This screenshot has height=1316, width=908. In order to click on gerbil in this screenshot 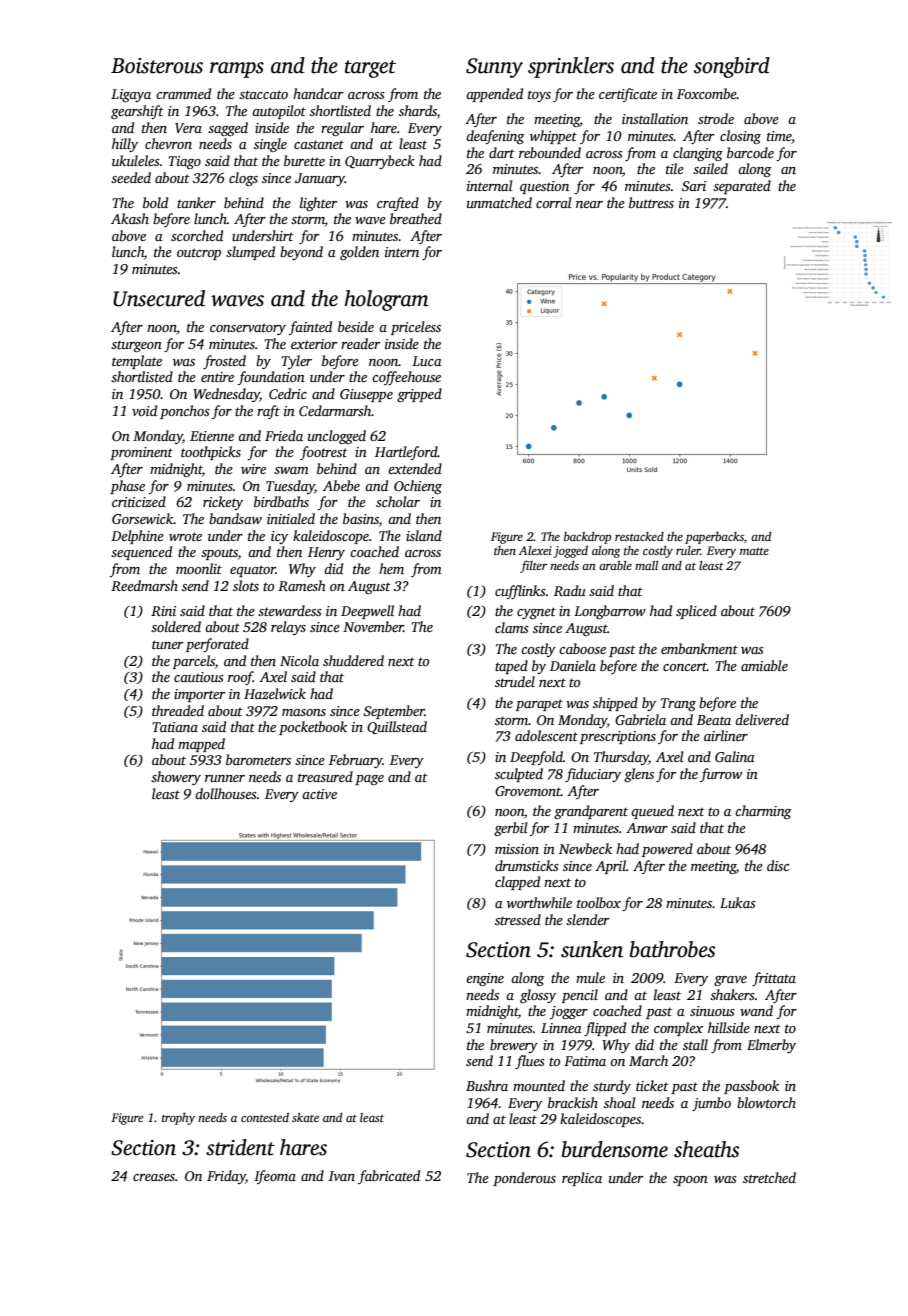, I will do `click(511, 829)`.
